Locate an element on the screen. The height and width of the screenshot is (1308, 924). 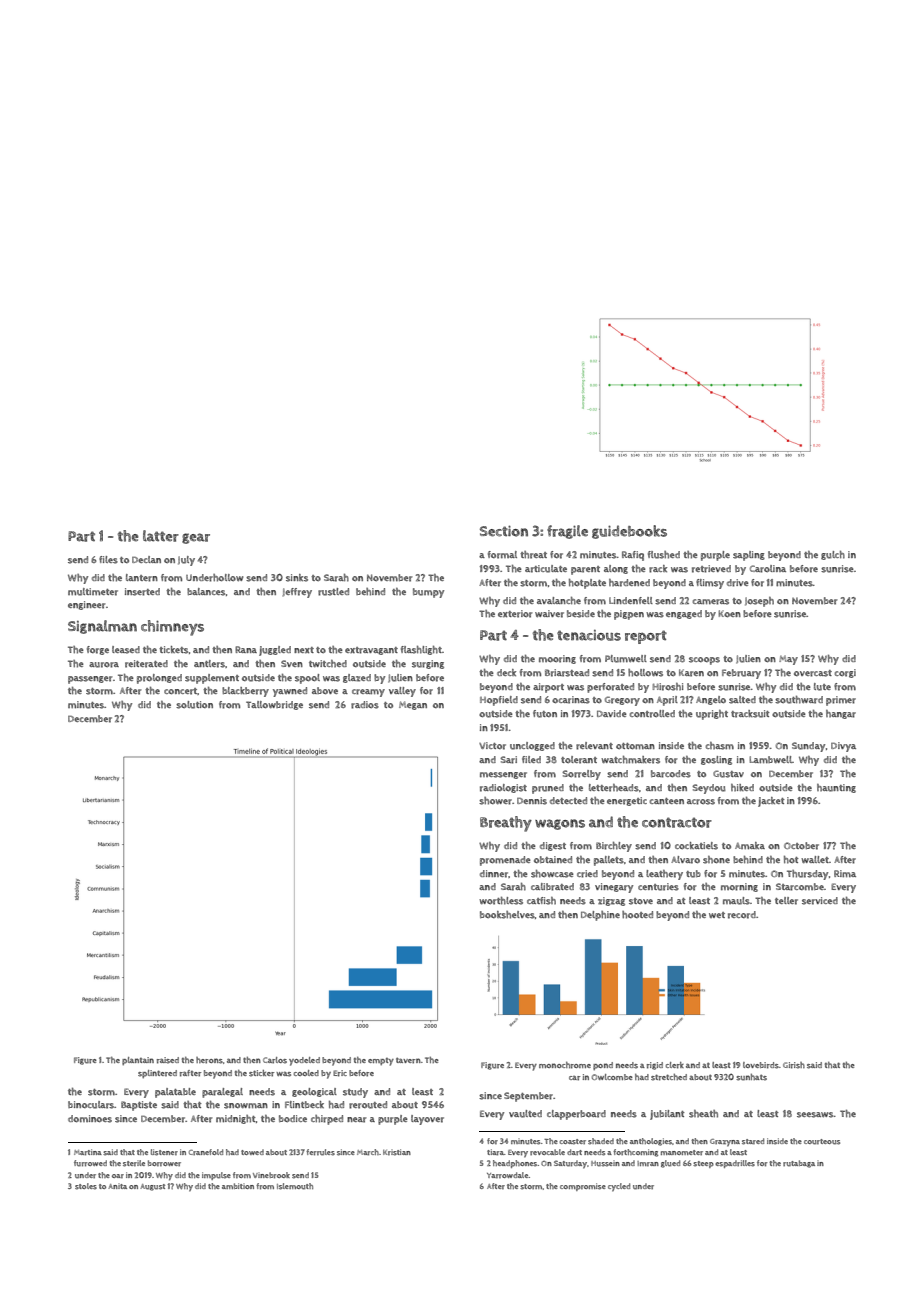
serviced is located at coordinates (820, 901).
